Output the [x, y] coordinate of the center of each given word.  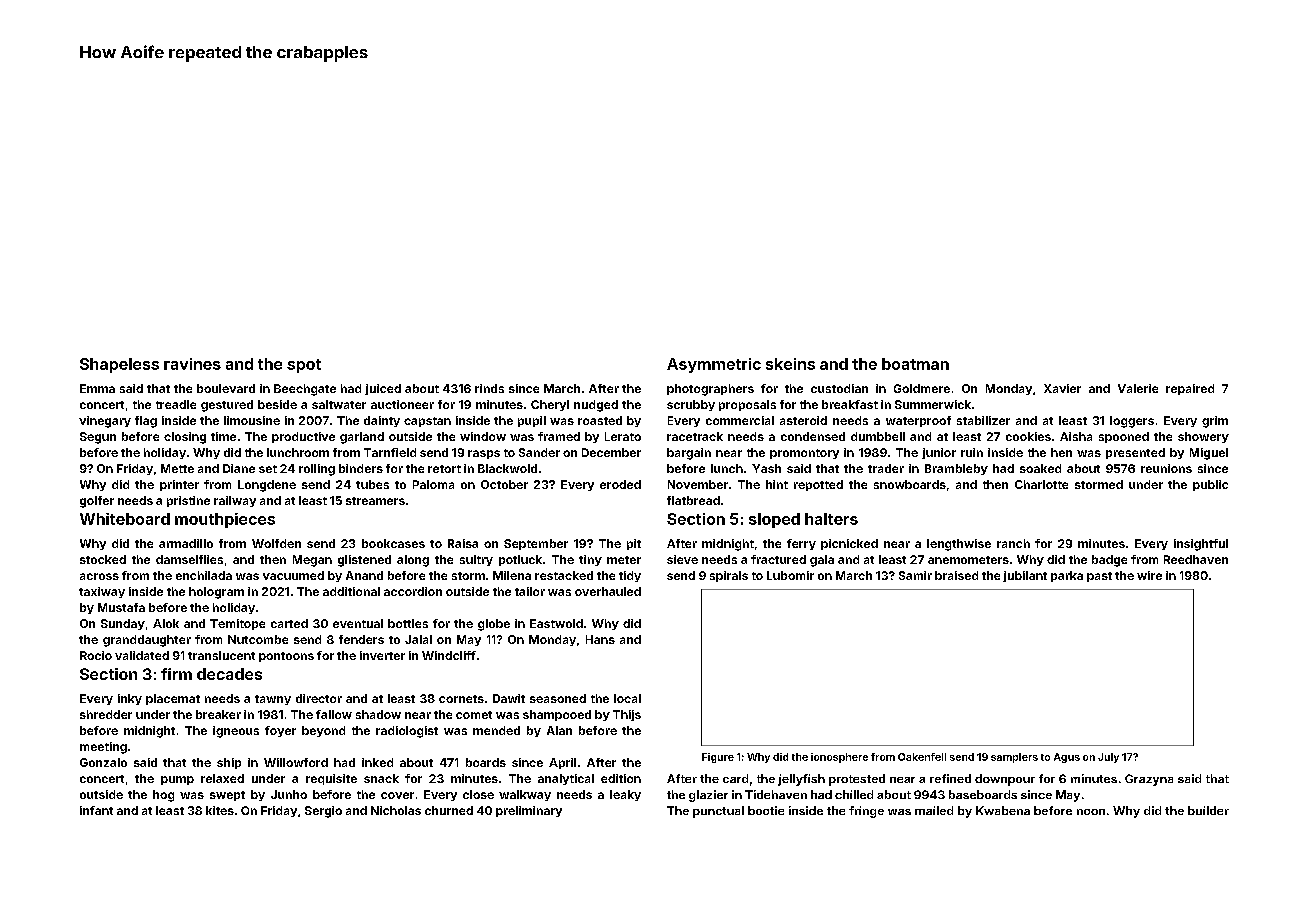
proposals [747, 405]
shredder [106, 714]
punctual [718, 812]
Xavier [1062, 388]
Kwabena [1003, 810]
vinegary [105, 422]
